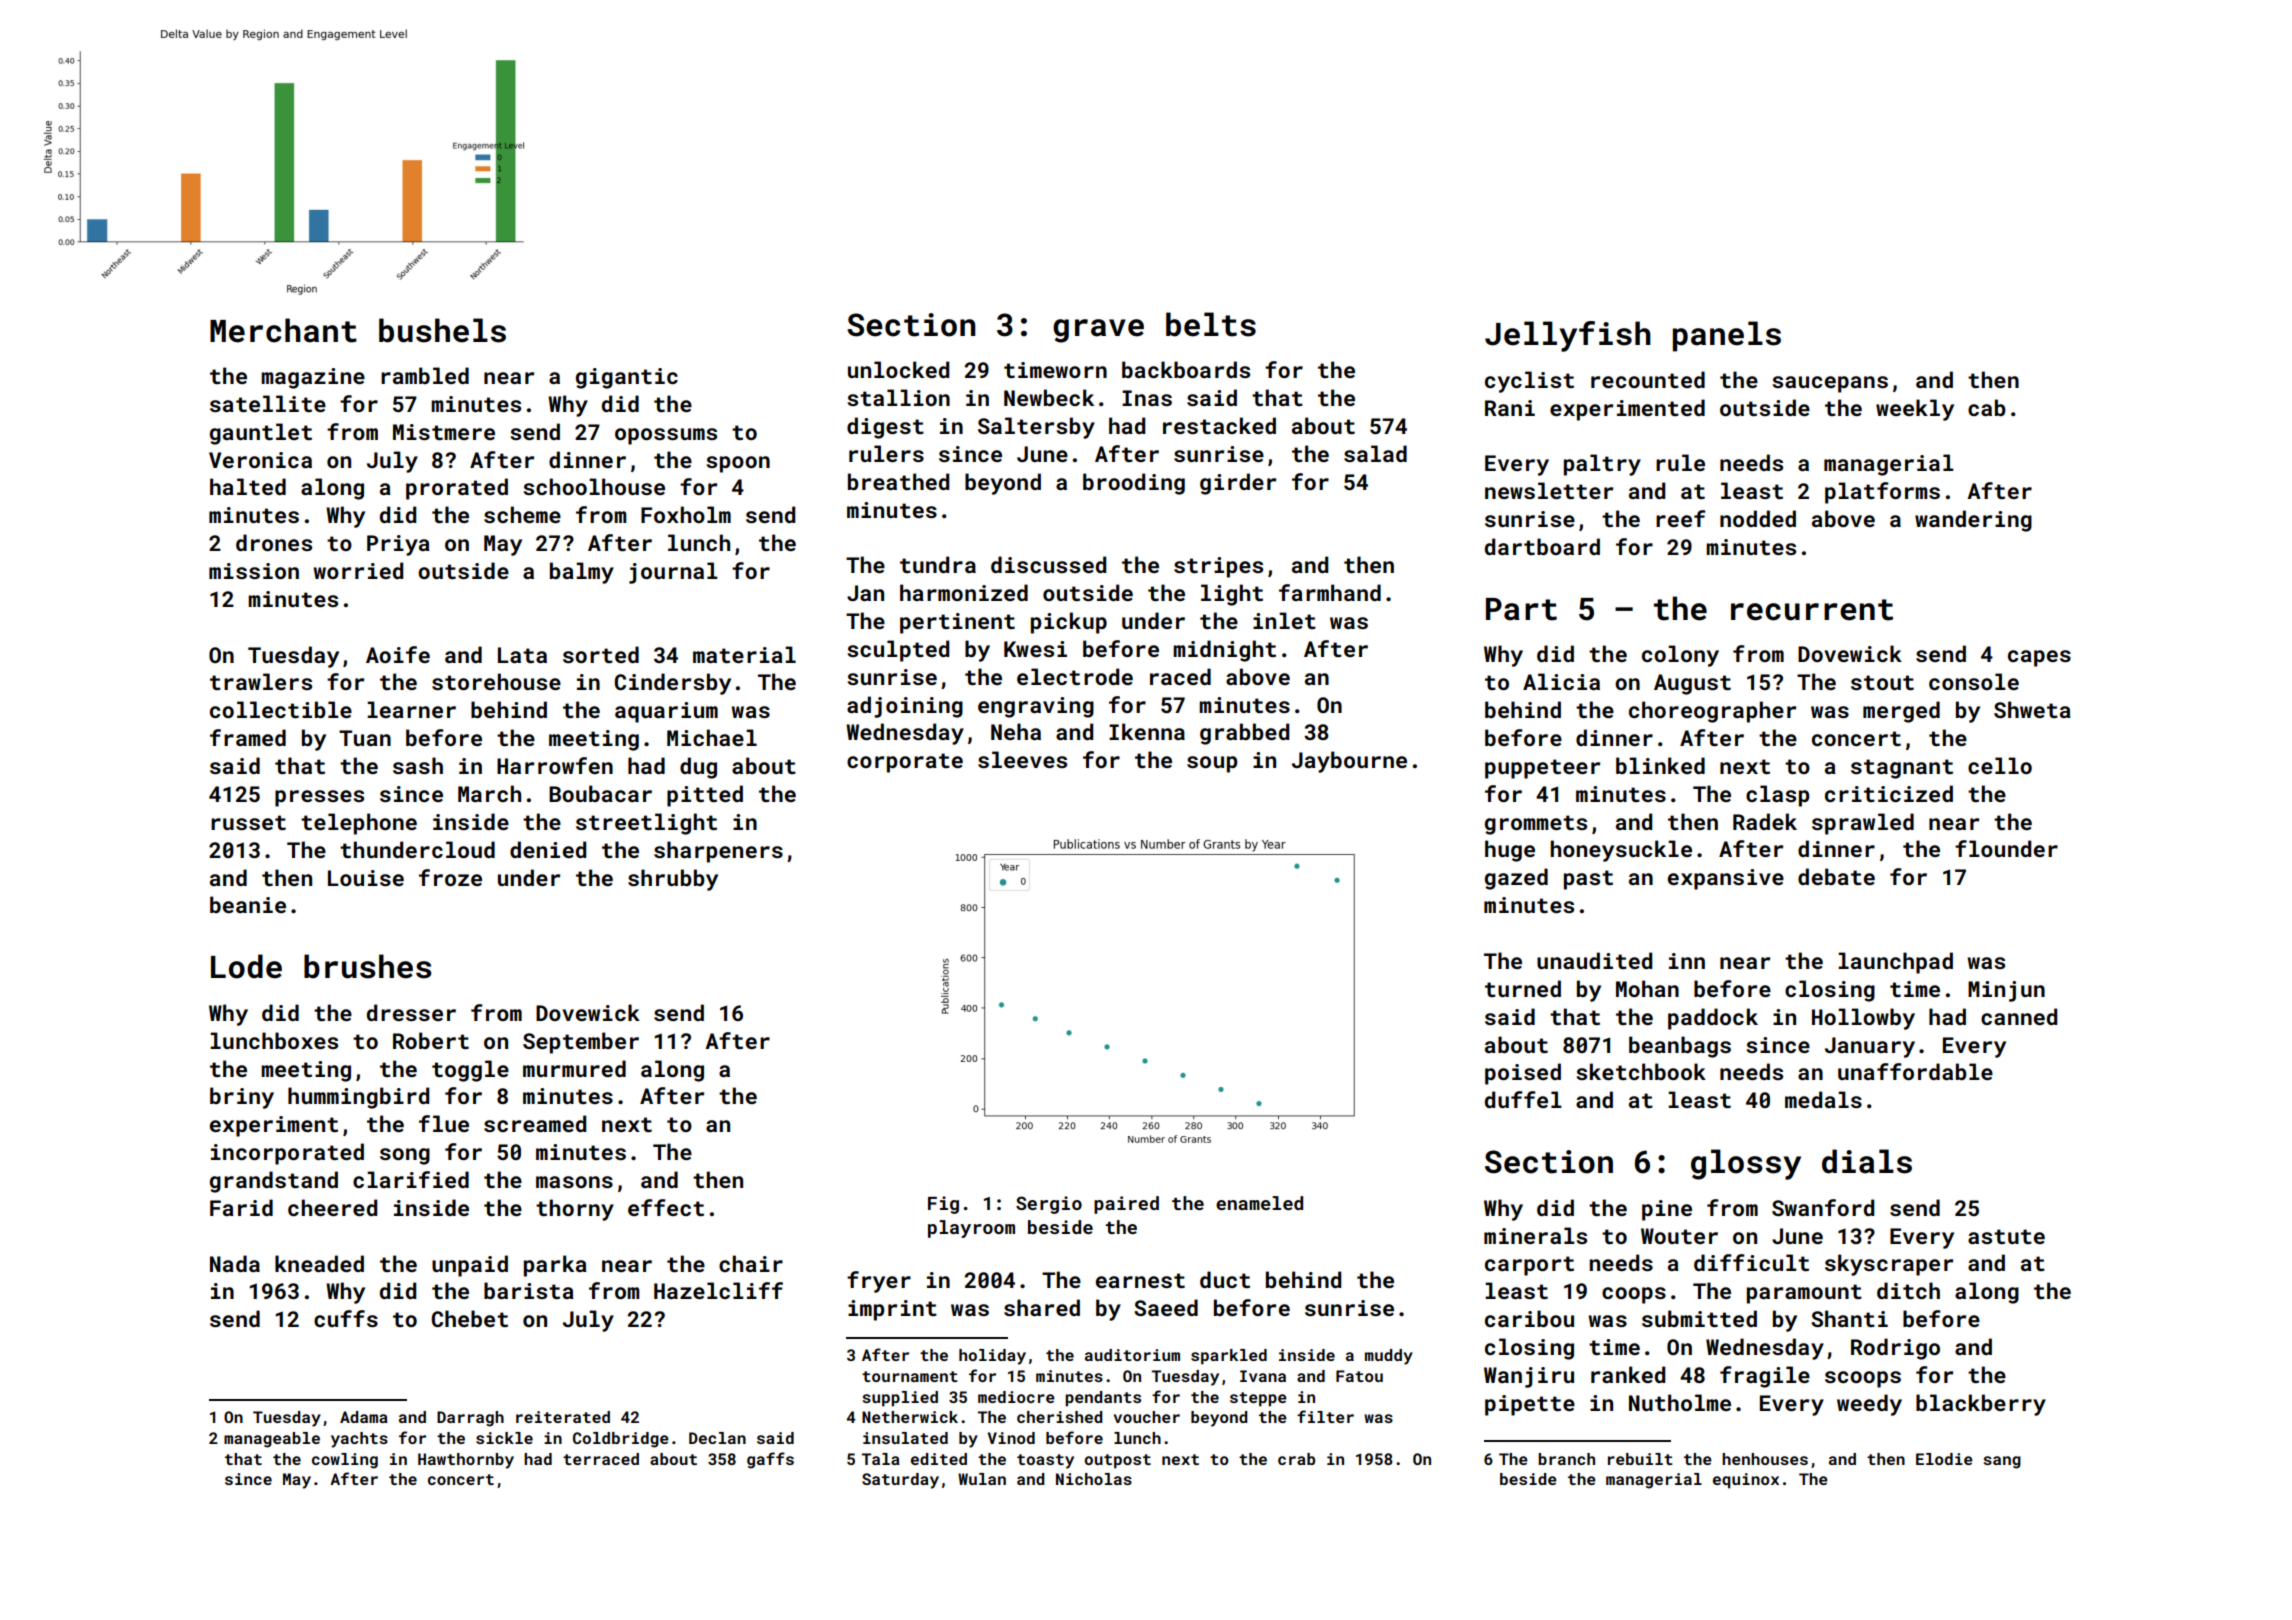 The height and width of the document is (1620, 2292). What do you see at coordinates (1516, 879) in the document?
I see `gazed` at bounding box center [1516, 879].
